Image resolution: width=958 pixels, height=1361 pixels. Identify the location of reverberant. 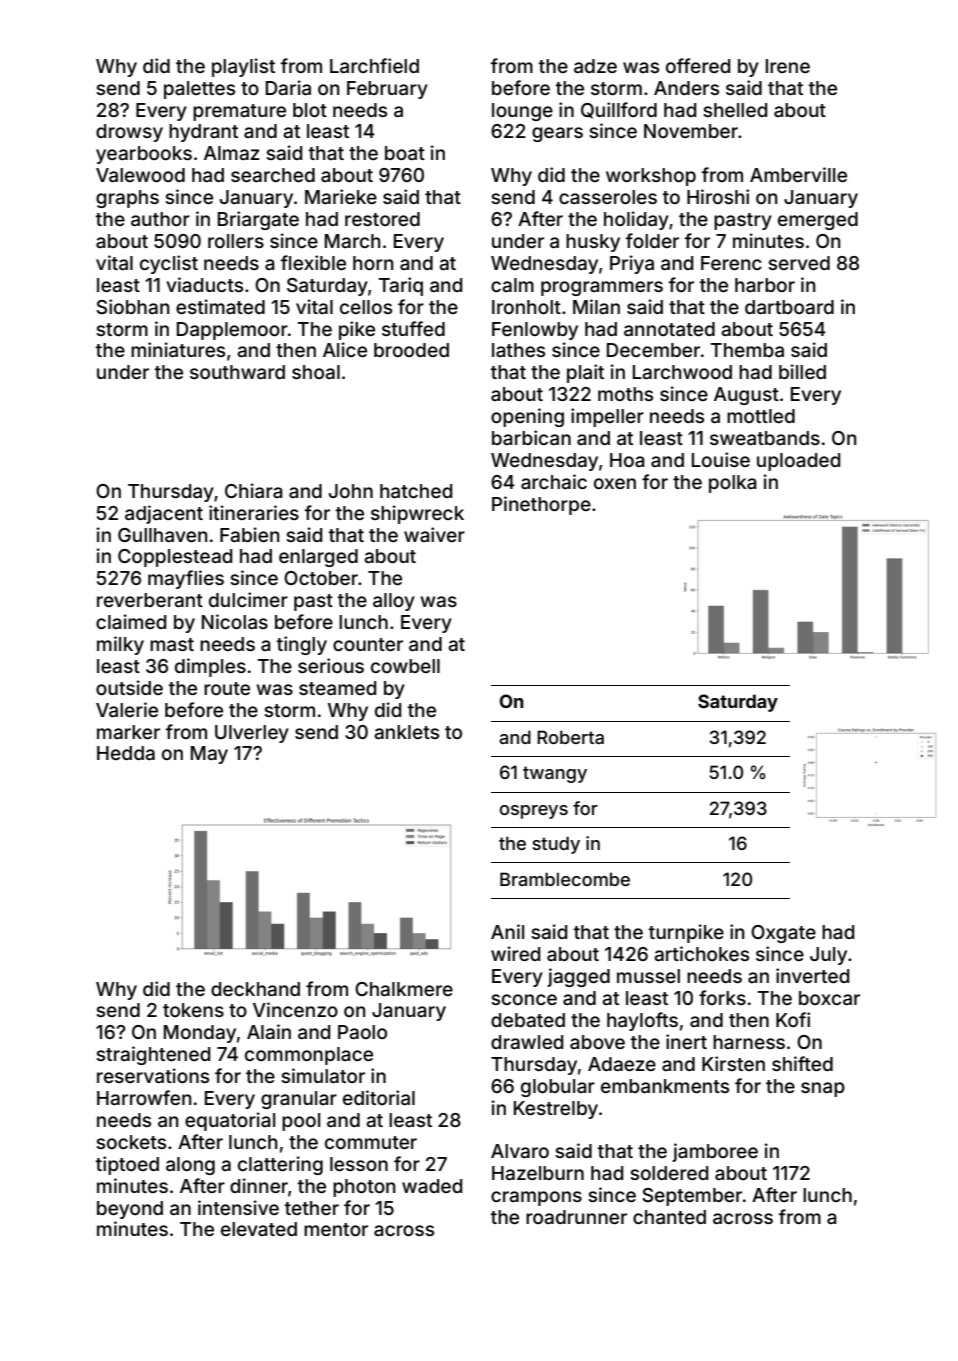
(150, 600).
